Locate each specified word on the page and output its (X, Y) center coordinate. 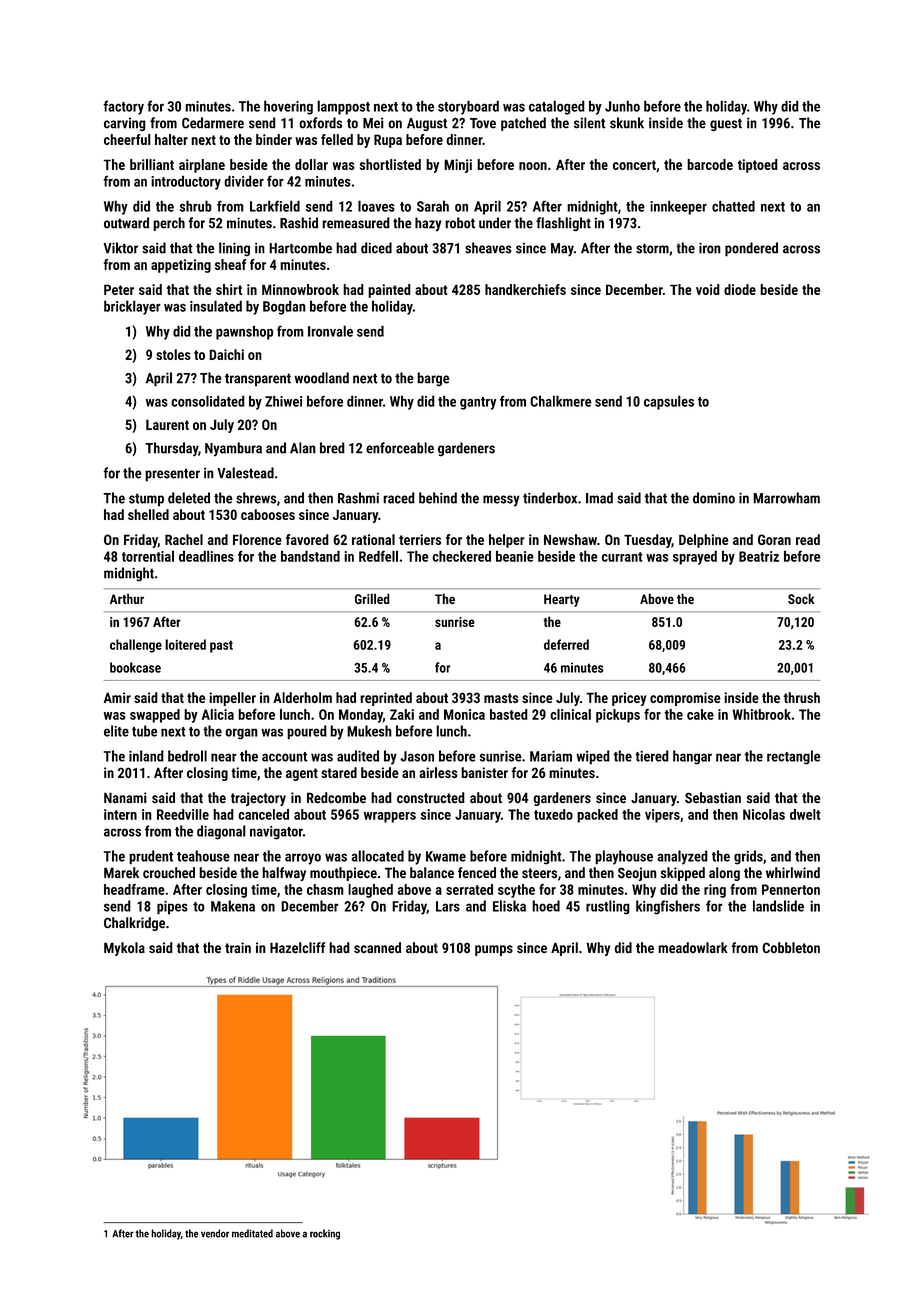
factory (123, 107)
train (238, 947)
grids (748, 857)
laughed (370, 891)
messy (501, 501)
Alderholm (302, 697)
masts (501, 698)
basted (509, 714)
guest (726, 124)
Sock (801, 598)
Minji (458, 166)
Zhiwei (283, 401)
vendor (215, 1233)
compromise (685, 699)
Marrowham (786, 498)
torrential (148, 556)
